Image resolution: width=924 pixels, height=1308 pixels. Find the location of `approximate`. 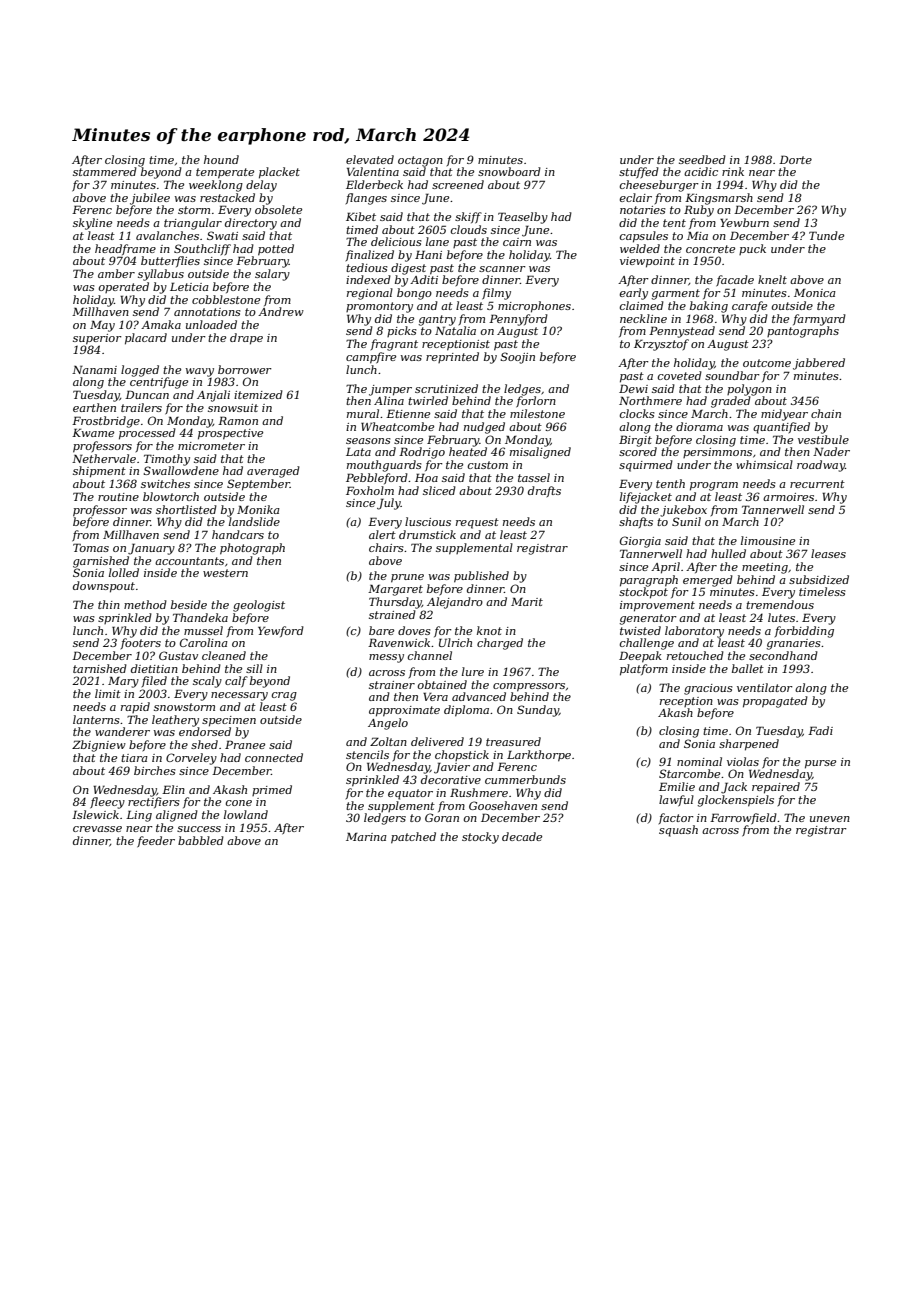

approximate is located at coordinates (404, 711).
